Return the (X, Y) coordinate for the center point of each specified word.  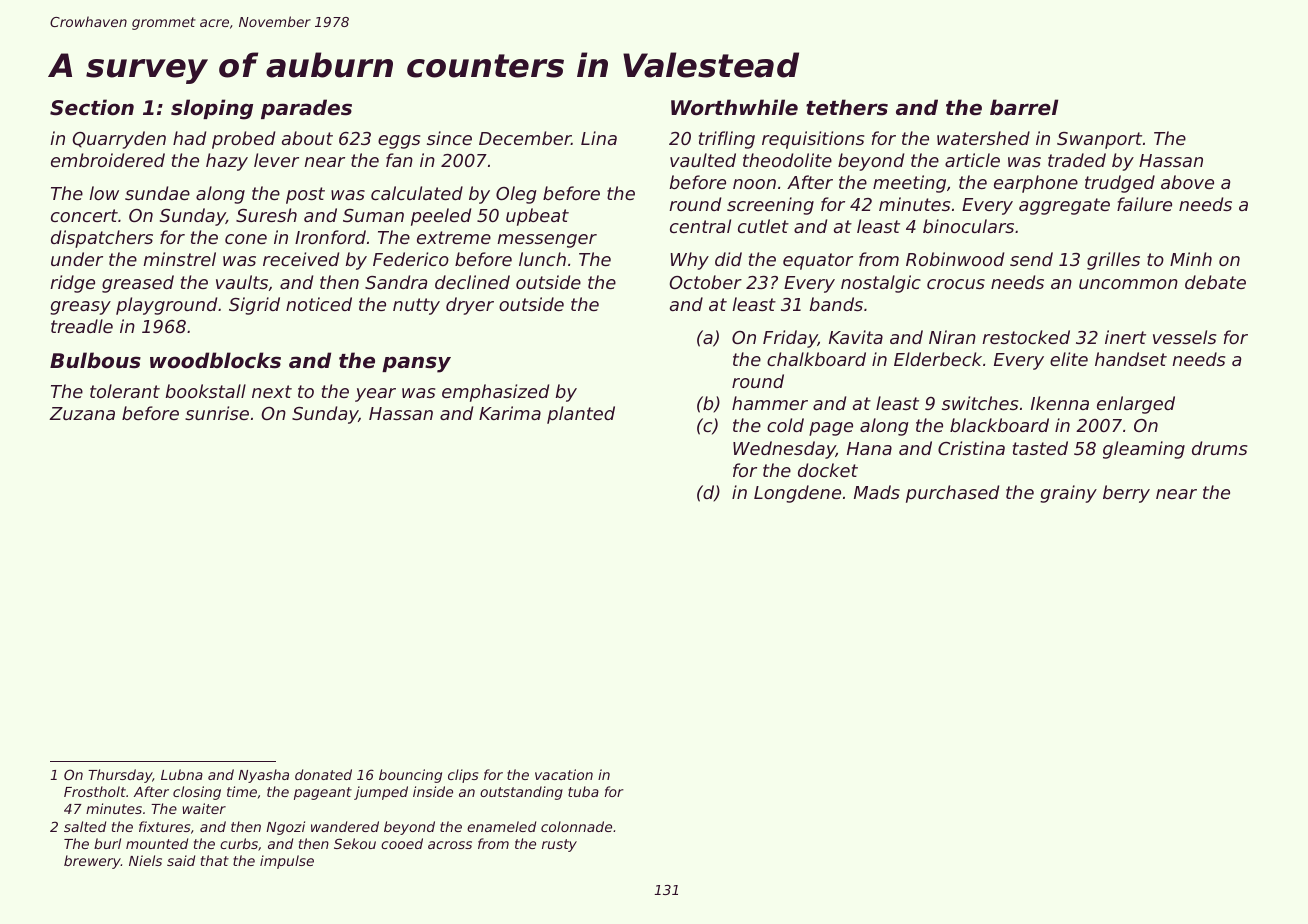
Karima (510, 413)
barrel (1024, 107)
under (77, 259)
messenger (547, 241)
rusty (559, 845)
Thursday (120, 776)
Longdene (797, 494)
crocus (956, 284)
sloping (212, 109)
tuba (583, 791)
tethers (847, 107)
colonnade (576, 826)
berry (1126, 494)
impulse (287, 862)
